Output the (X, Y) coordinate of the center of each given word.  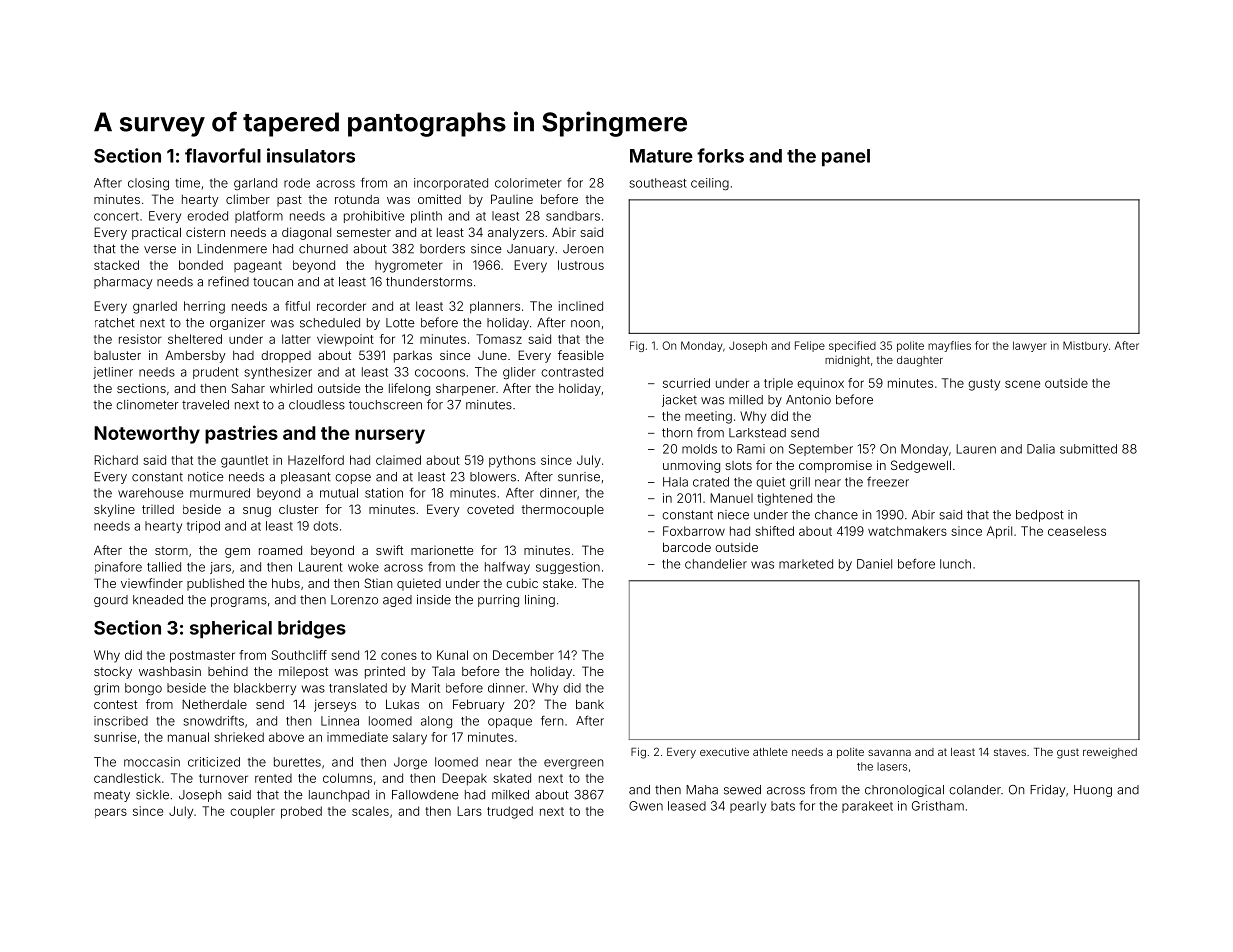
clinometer (147, 405)
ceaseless (1077, 531)
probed (301, 812)
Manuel (731, 498)
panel (846, 158)
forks (720, 155)
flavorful (223, 155)
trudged (510, 812)
